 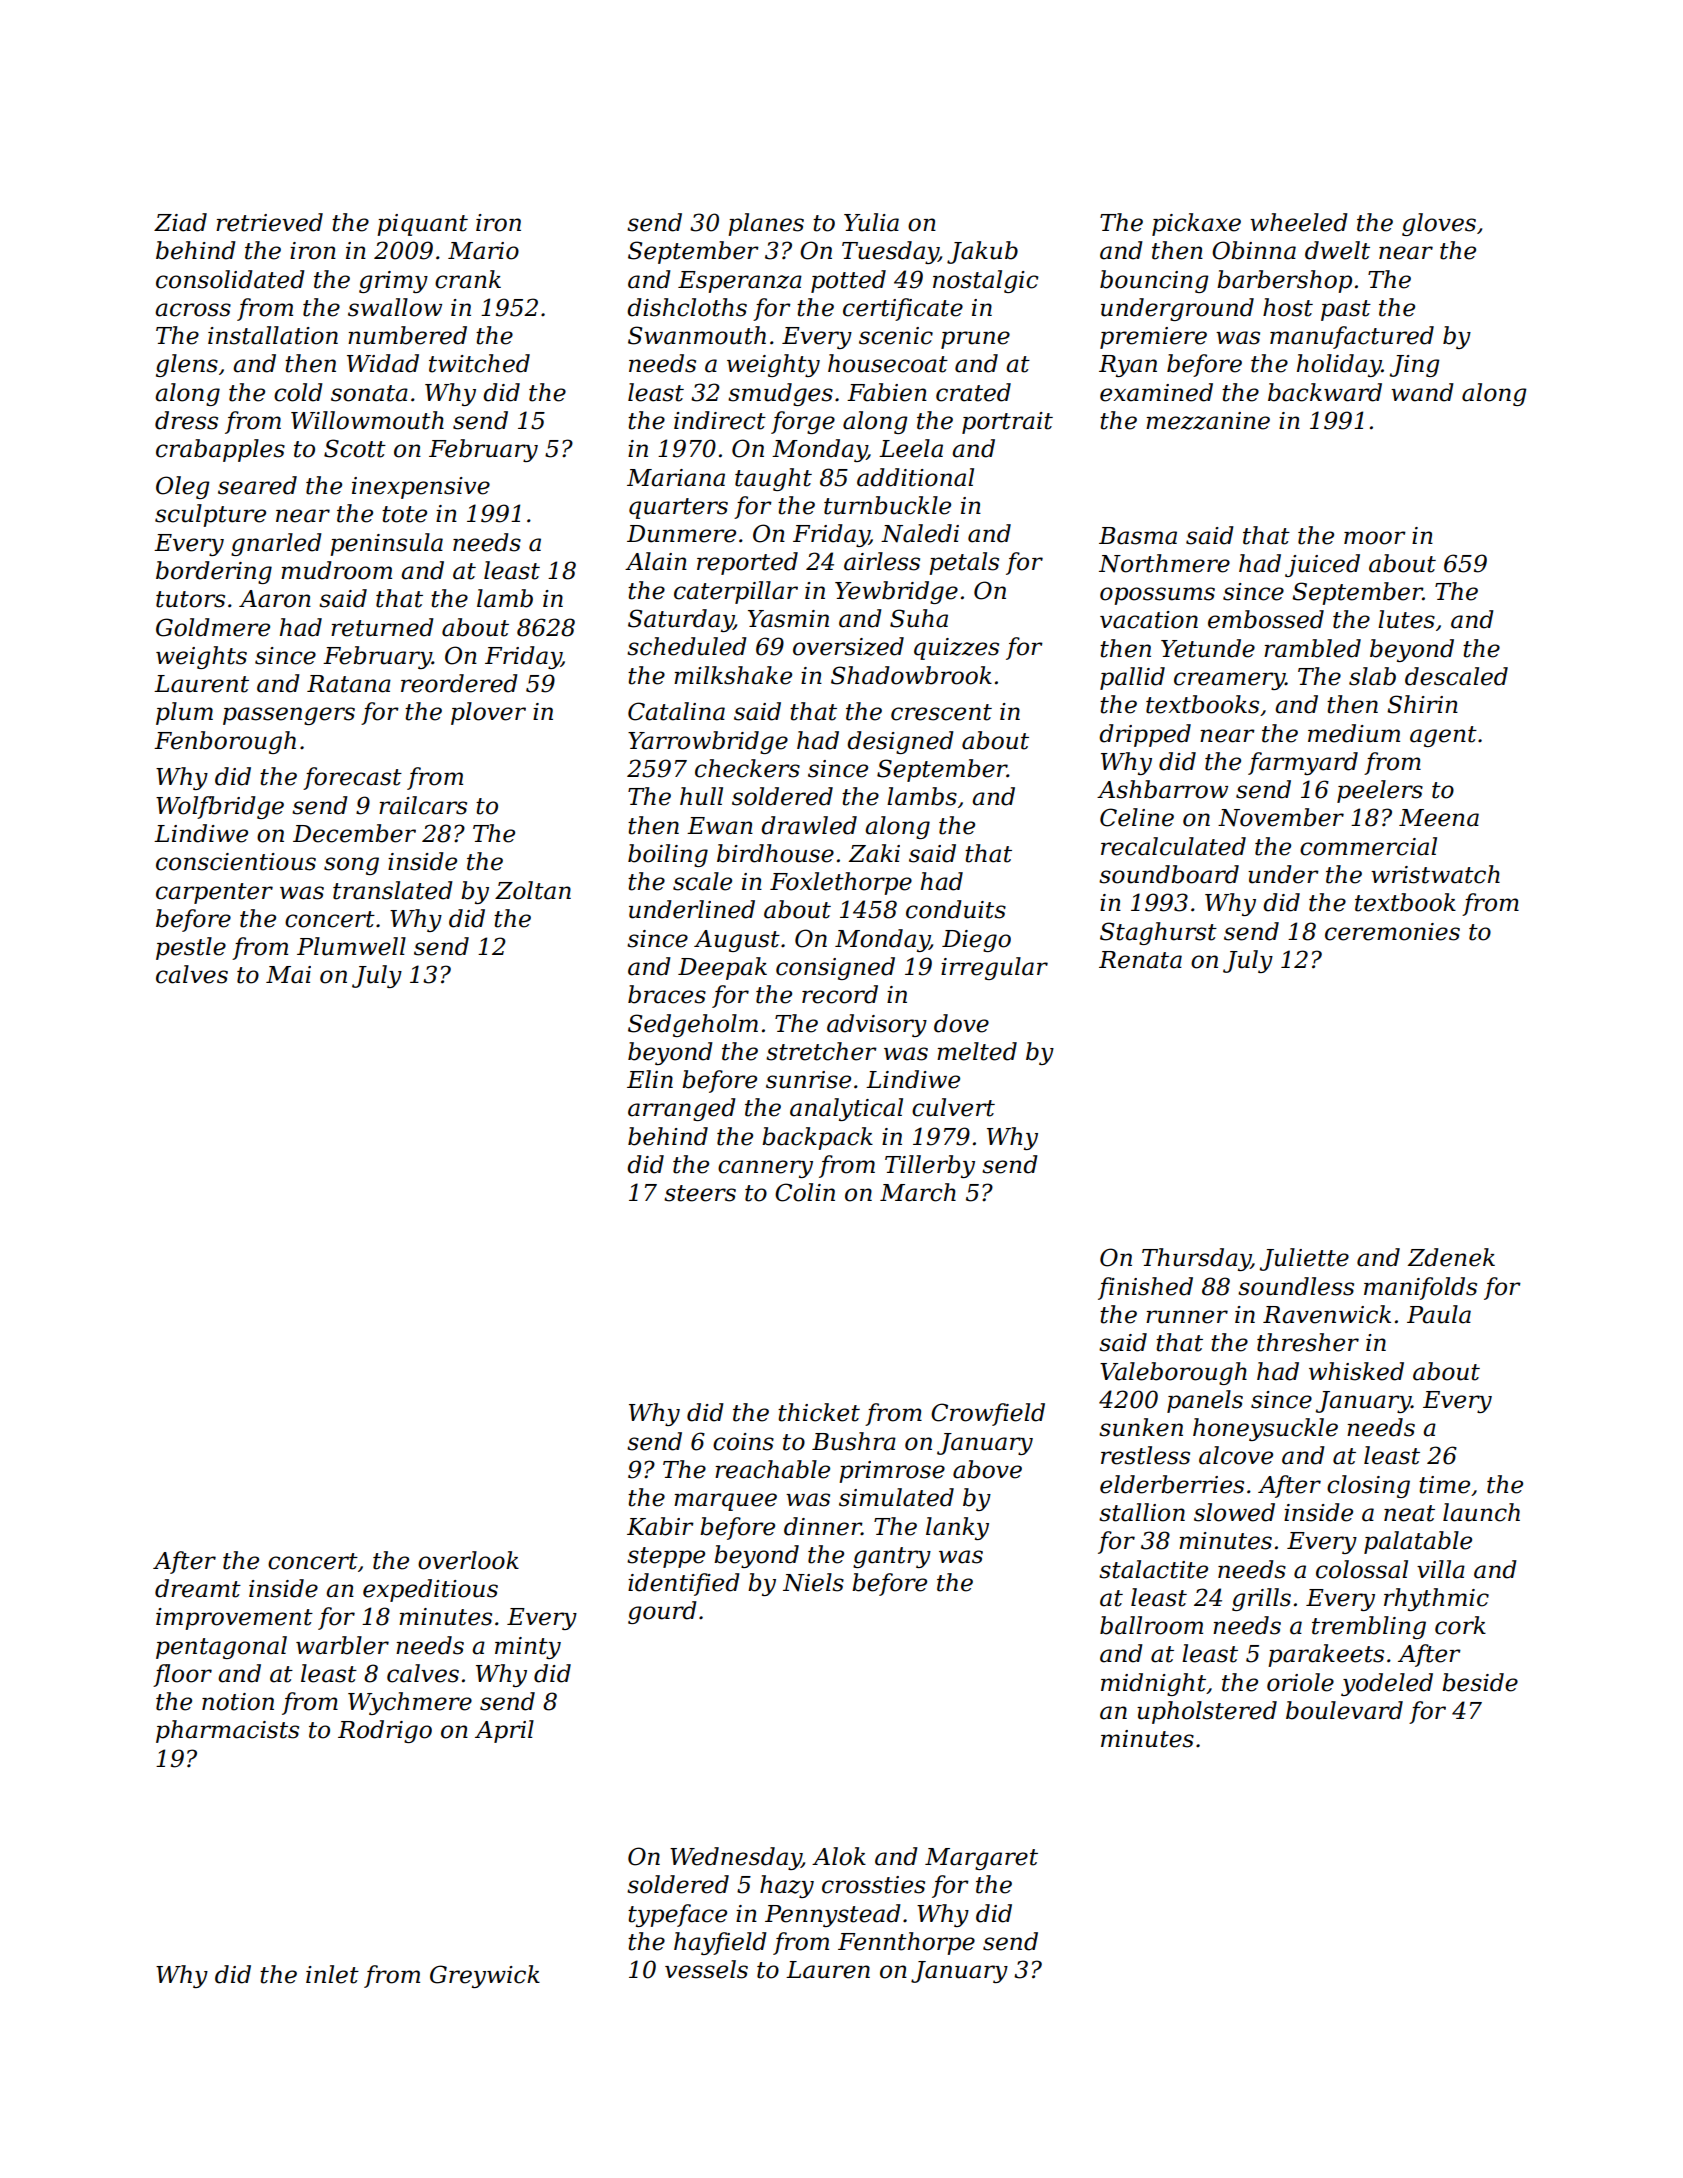 I want to click on milkshake, so click(x=733, y=675).
